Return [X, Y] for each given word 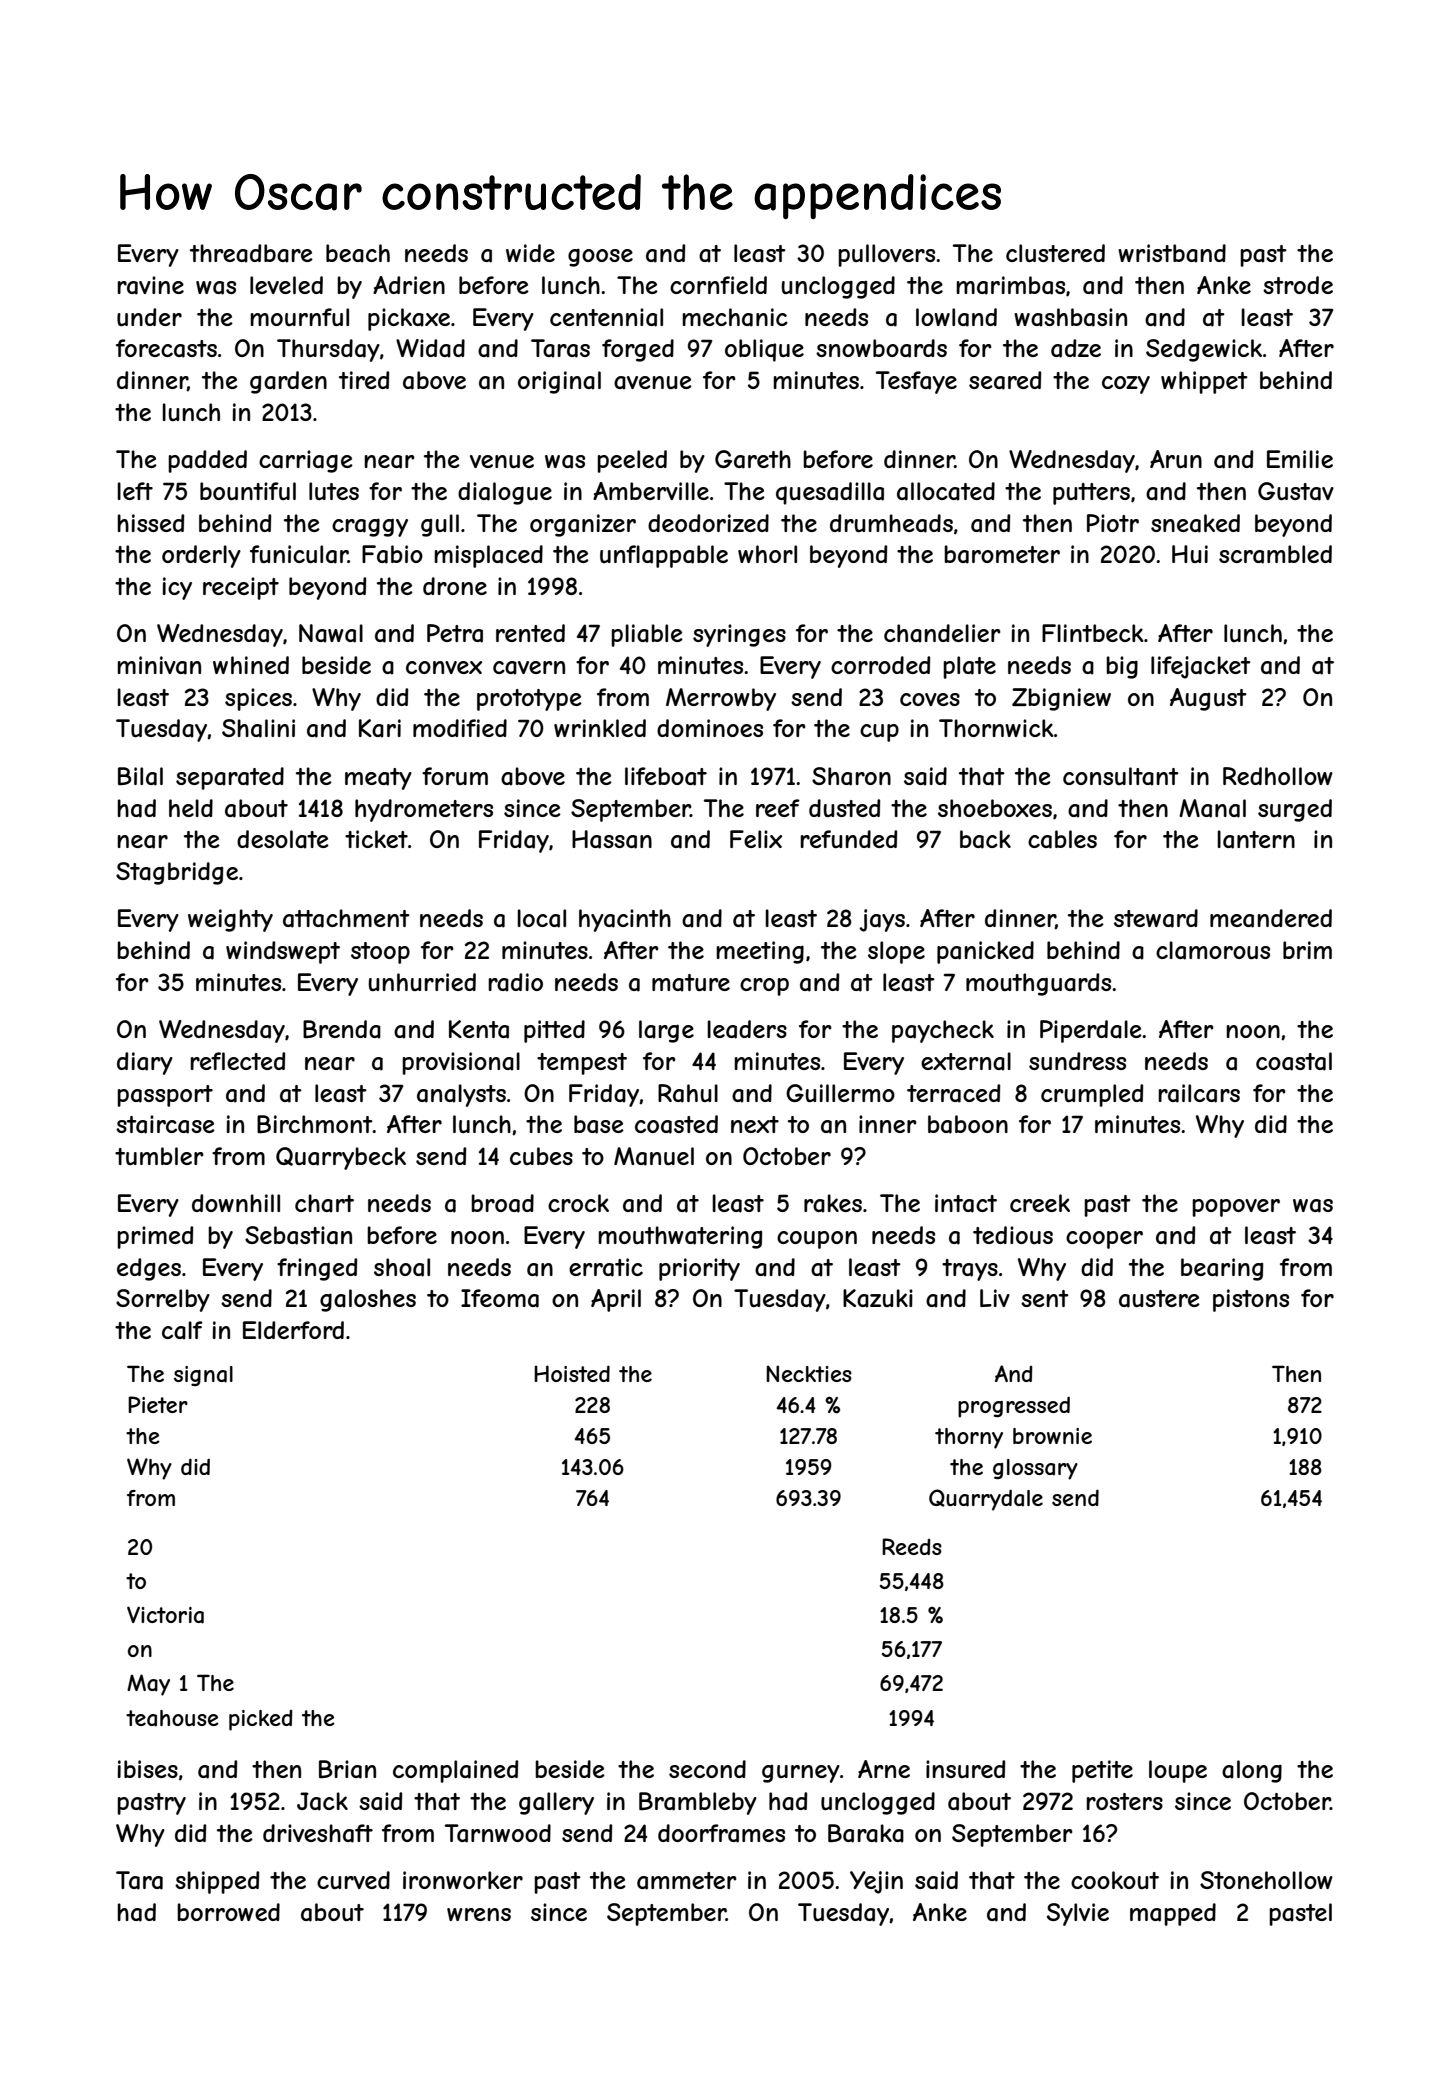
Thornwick [996, 728]
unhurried [422, 982]
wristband [1172, 253]
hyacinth [625, 920]
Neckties [809, 1373]
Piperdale [1091, 1031]
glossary [1035, 1469]
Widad [430, 348]
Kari [380, 728]
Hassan [612, 839]
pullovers [886, 255]
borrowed [228, 1912]
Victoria [165, 1615]
